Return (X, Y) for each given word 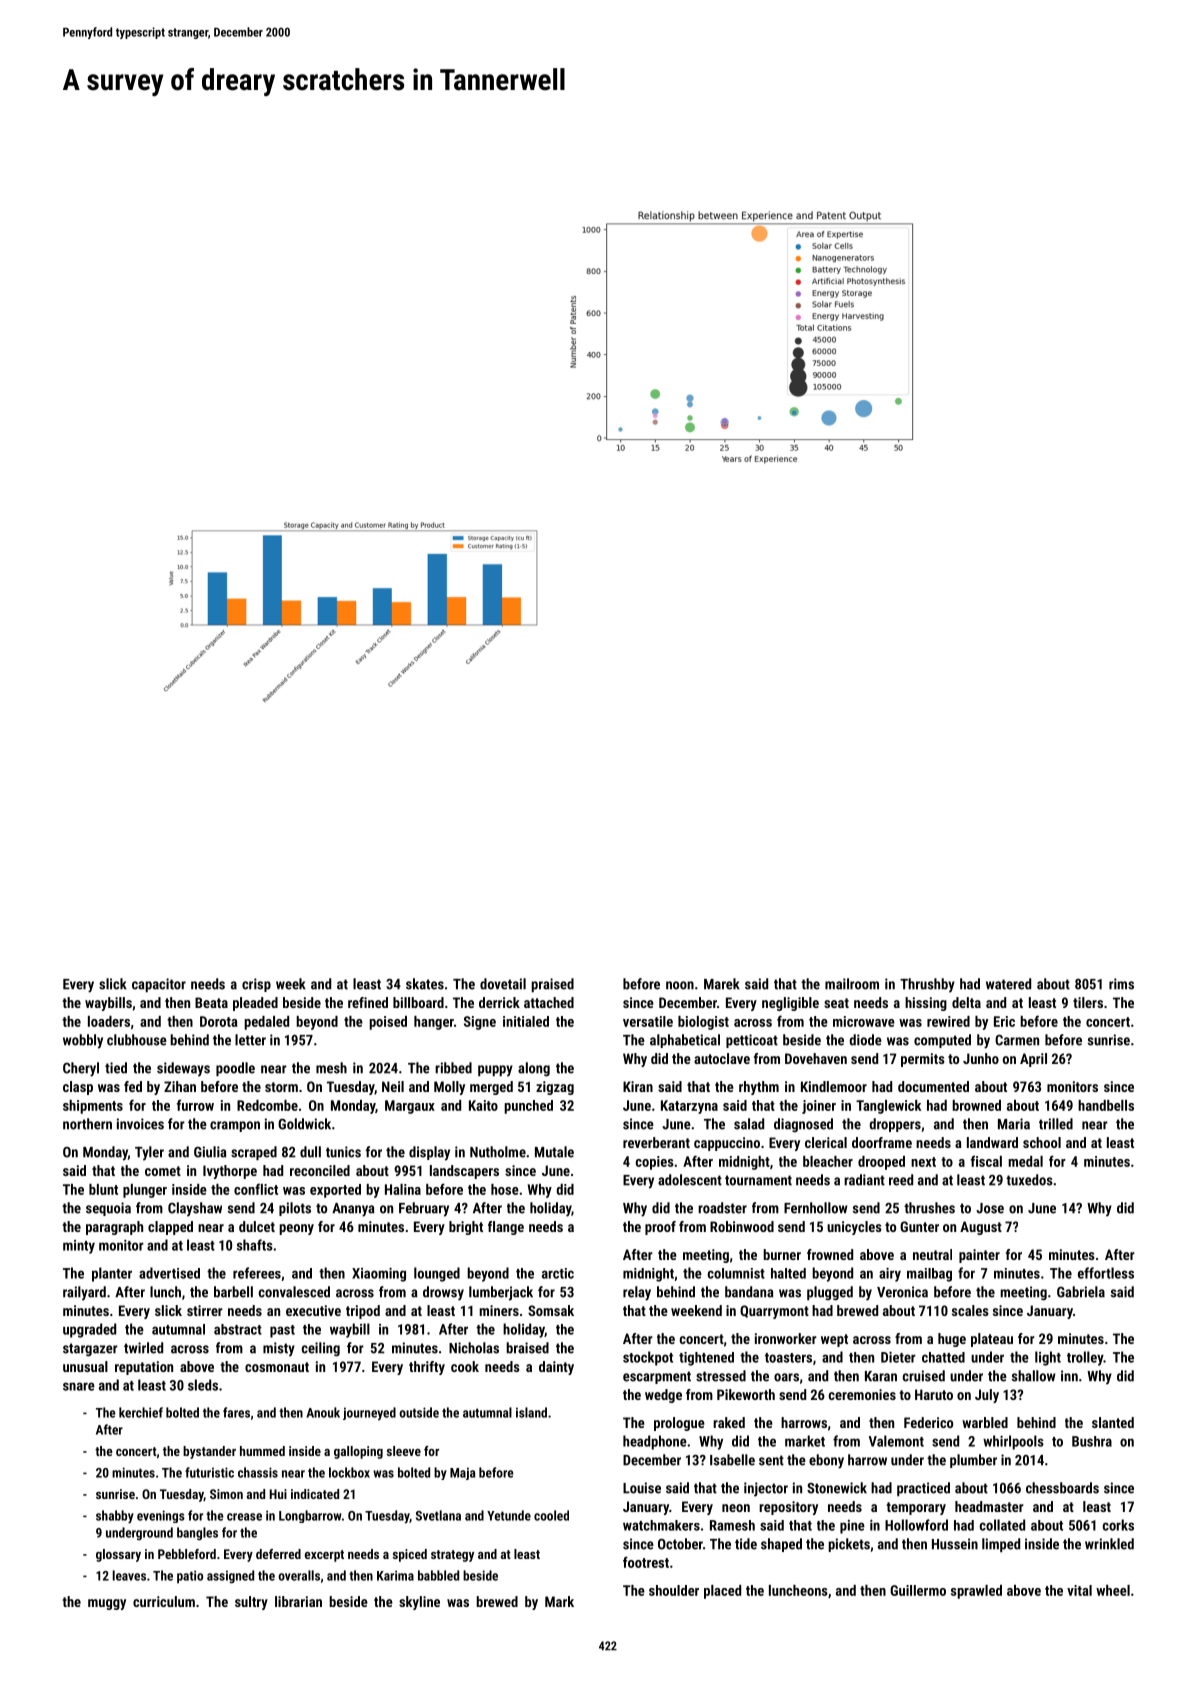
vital (1079, 1590)
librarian (298, 1601)
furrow (195, 1105)
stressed (721, 1376)
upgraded (89, 1330)
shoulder (674, 1590)
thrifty (427, 1368)
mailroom (852, 984)
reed (901, 1180)
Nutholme (498, 1152)
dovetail (503, 984)
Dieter (898, 1357)
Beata (211, 1002)
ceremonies (862, 1394)
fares (236, 1412)
